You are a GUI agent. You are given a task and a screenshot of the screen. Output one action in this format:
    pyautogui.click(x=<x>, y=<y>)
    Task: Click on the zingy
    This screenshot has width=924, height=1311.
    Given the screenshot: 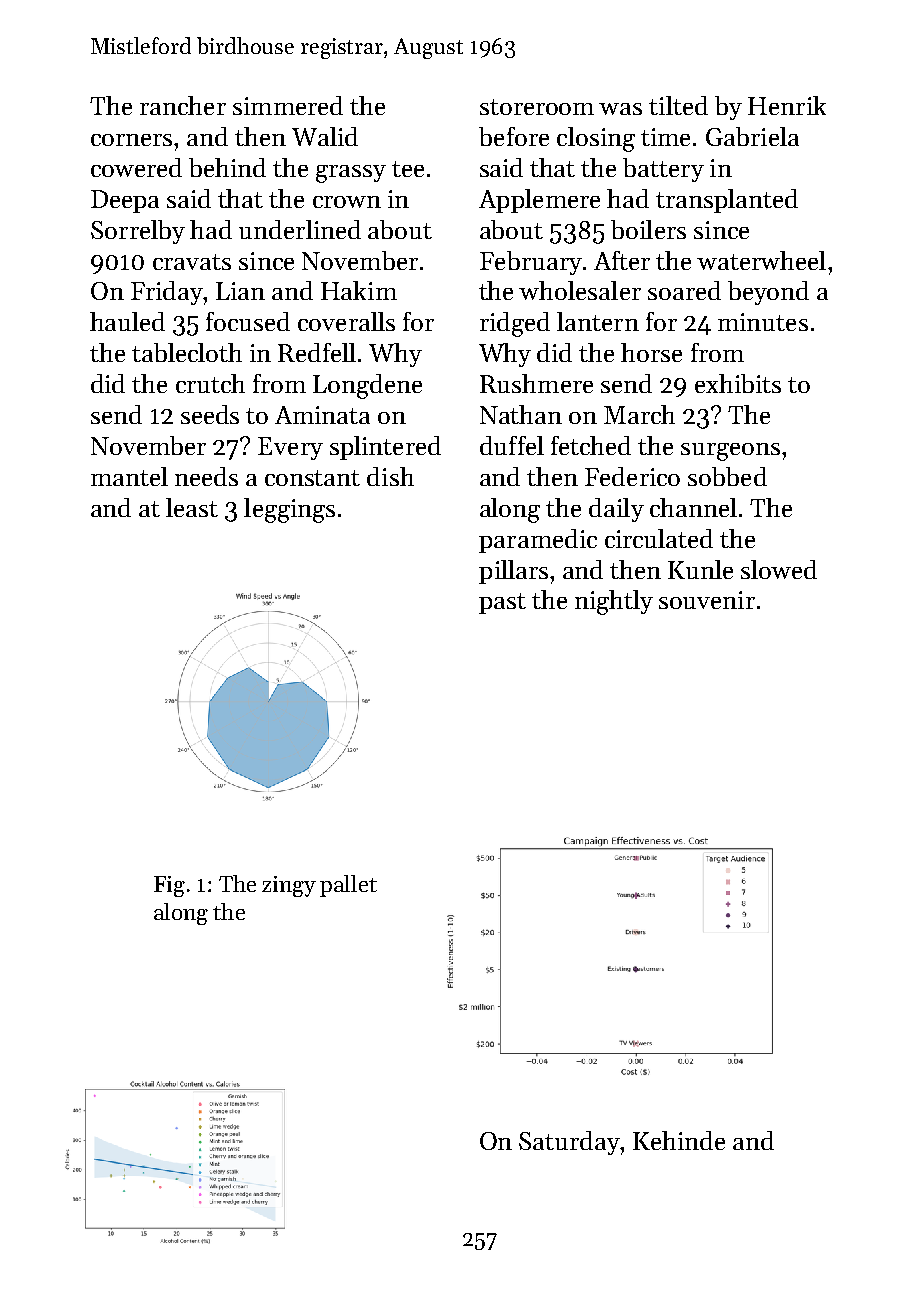 What is the action you would take?
    pyautogui.click(x=289, y=886)
